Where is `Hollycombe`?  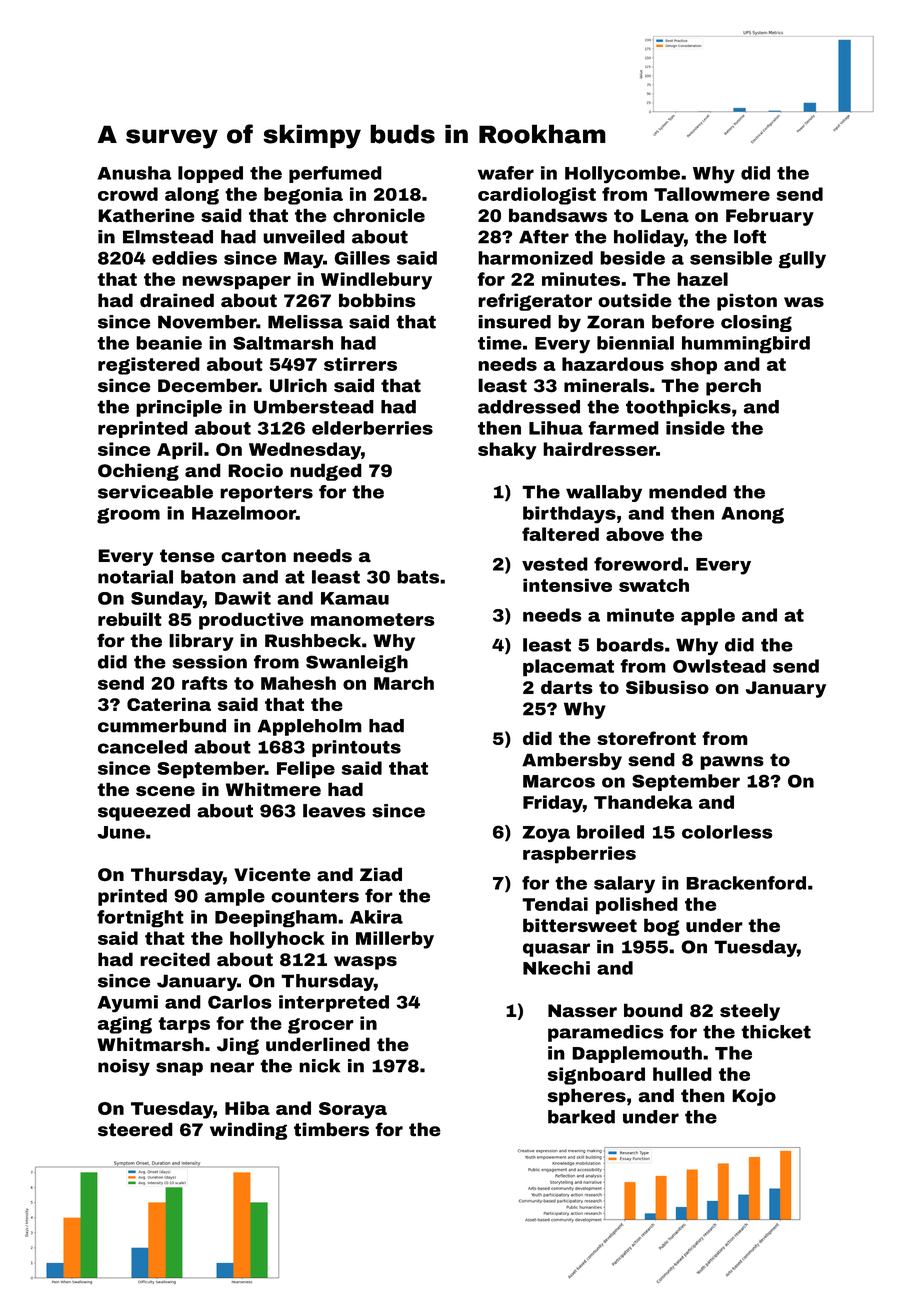
Hollycombe is located at coordinates (622, 175).
